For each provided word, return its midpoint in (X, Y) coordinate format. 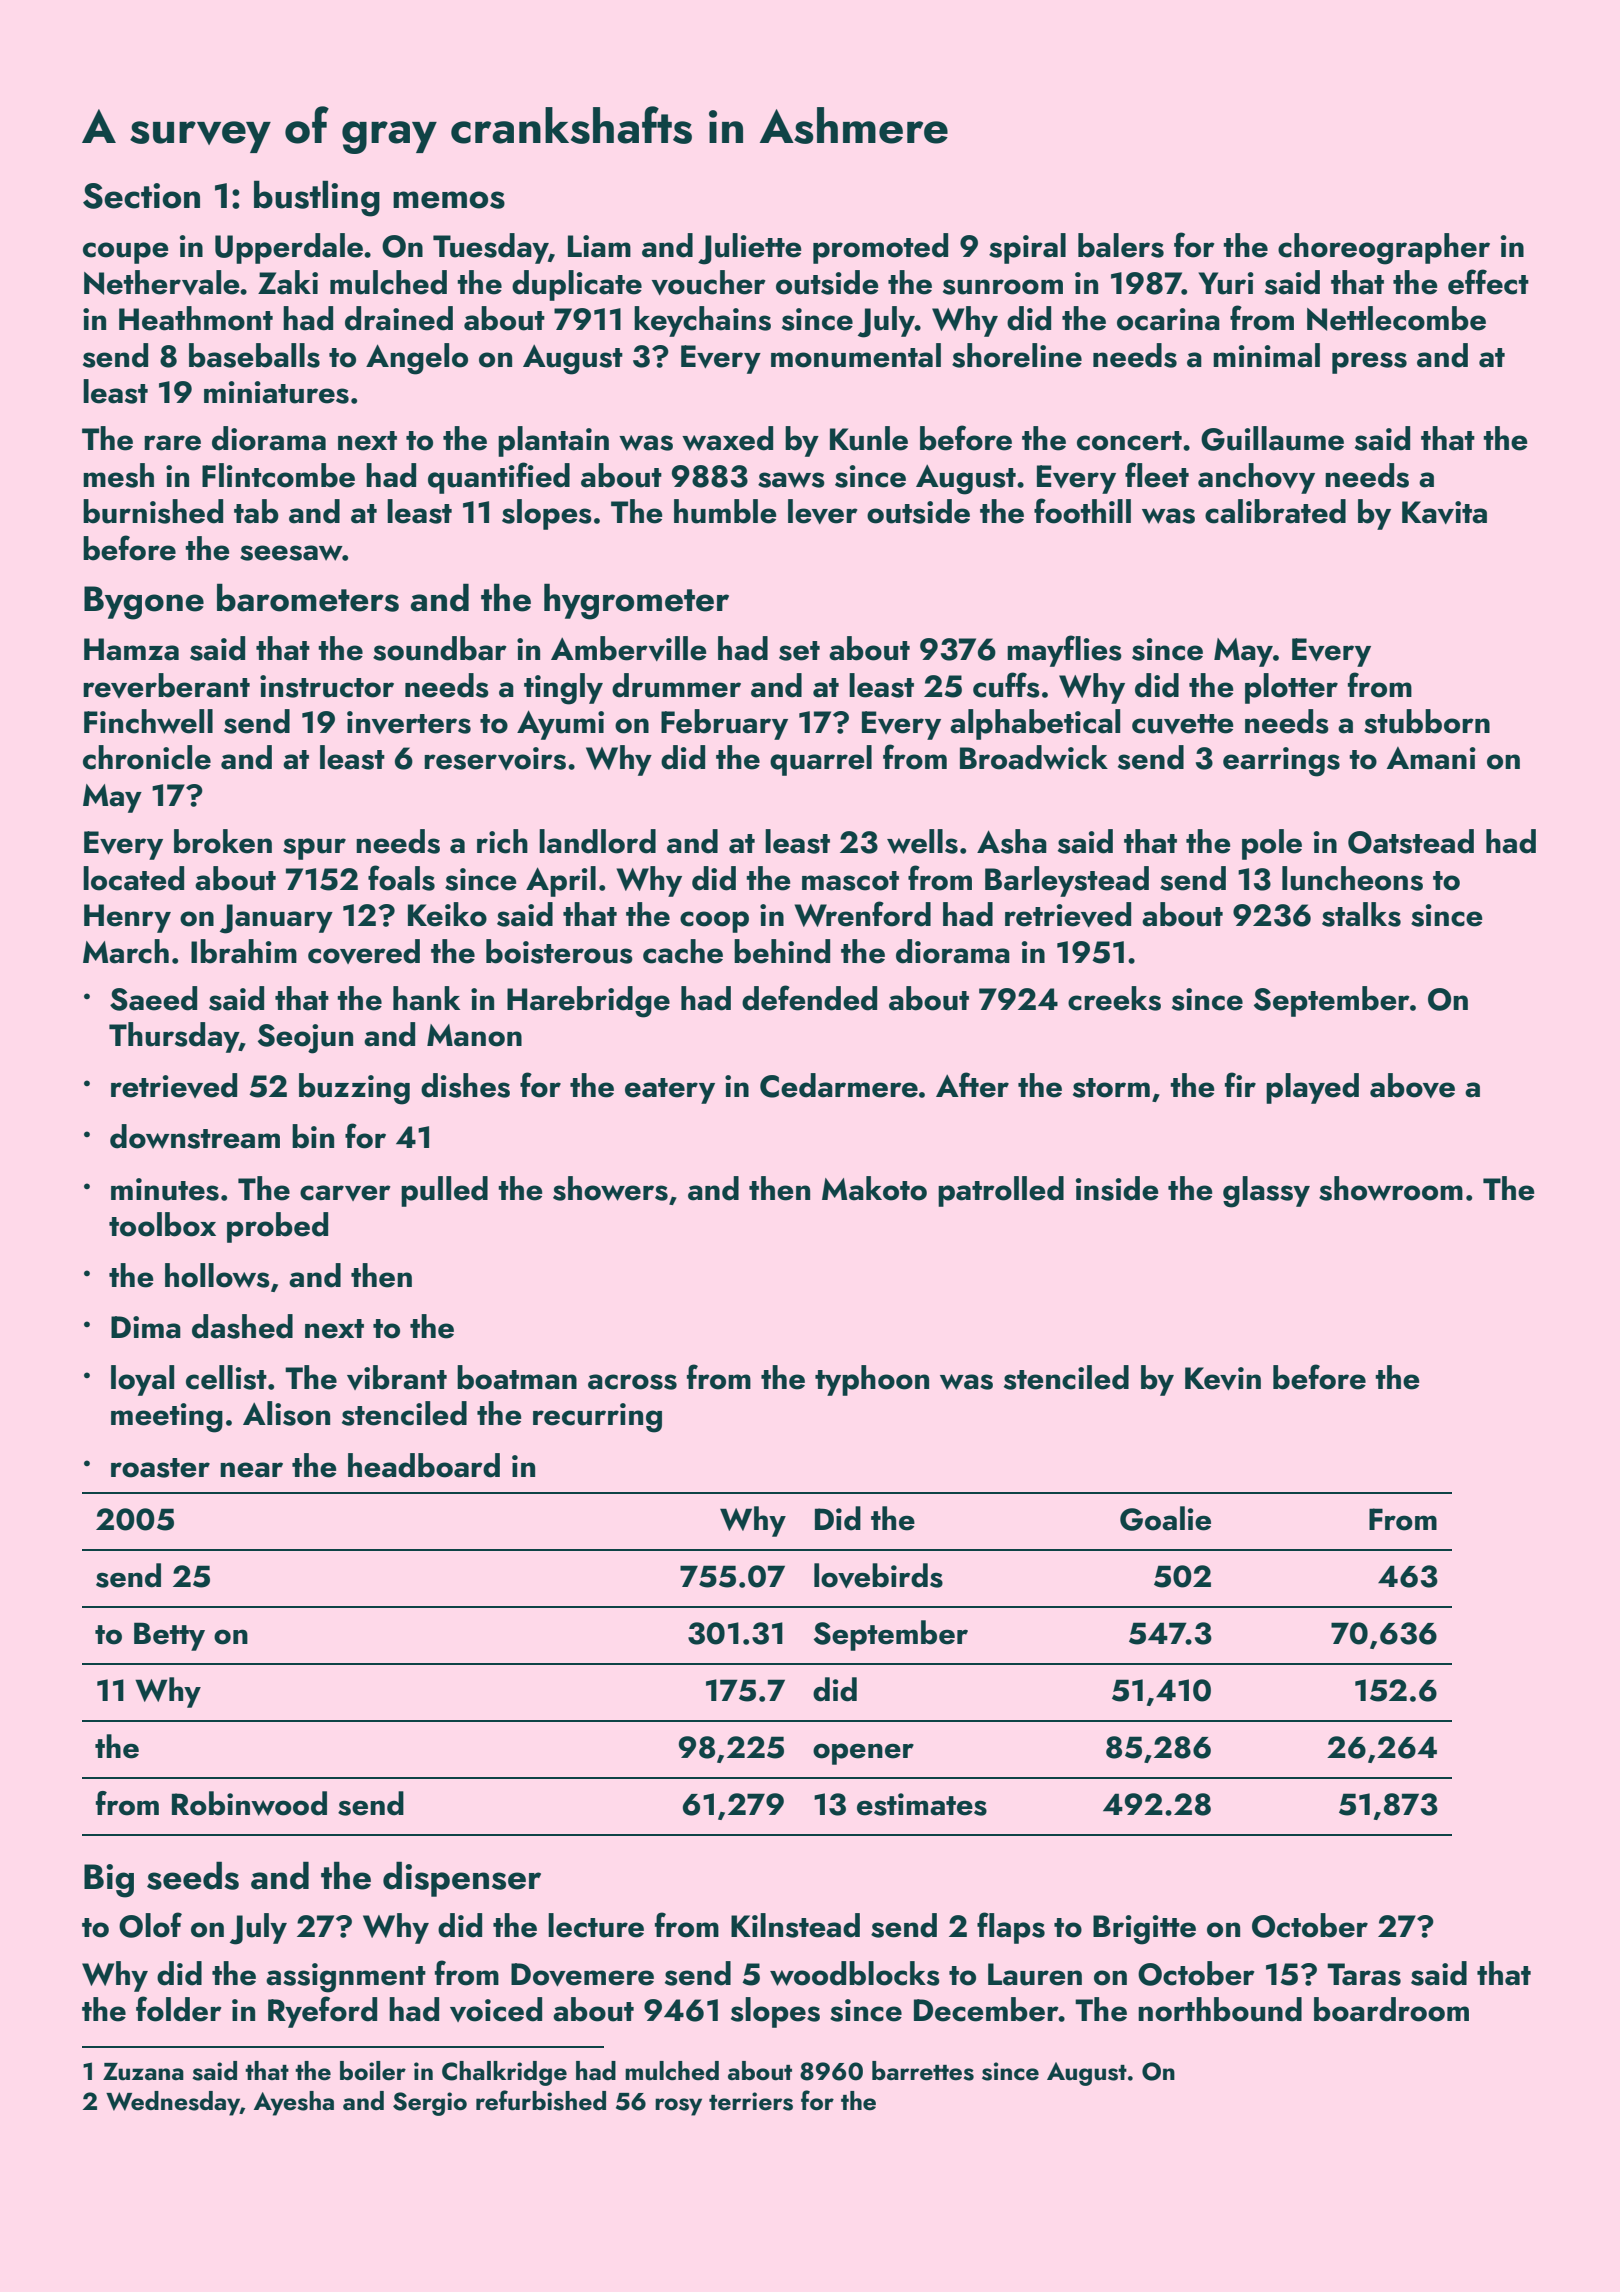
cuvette (1183, 724)
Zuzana (143, 2072)
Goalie (1165, 1518)
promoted (880, 248)
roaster (160, 1468)
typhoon (872, 1380)
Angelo (417, 359)
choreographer (1384, 249)
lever (823, 511)
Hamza (131, 649)
